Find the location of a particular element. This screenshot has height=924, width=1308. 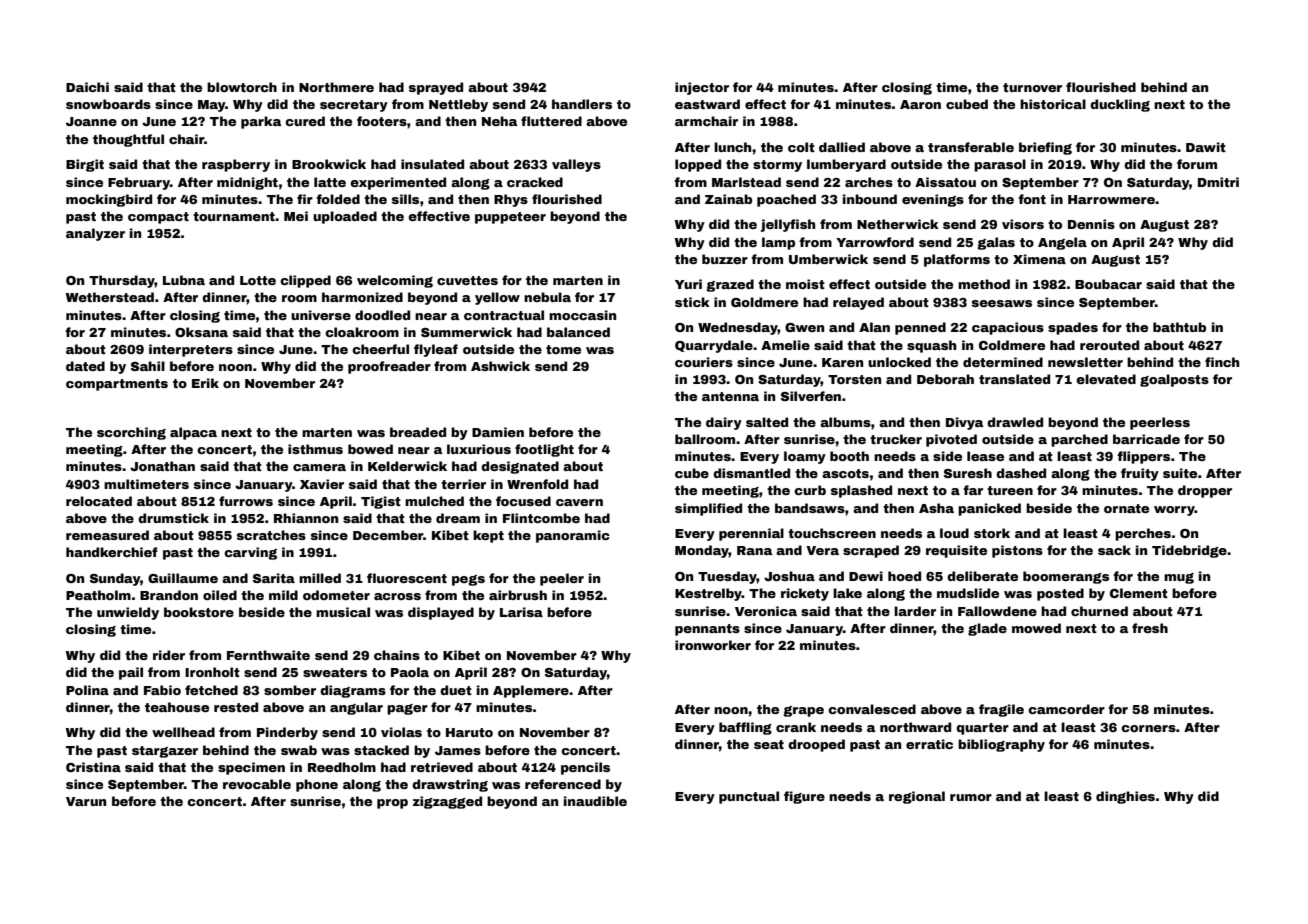

simplified is located at coordinates (708, 509).
